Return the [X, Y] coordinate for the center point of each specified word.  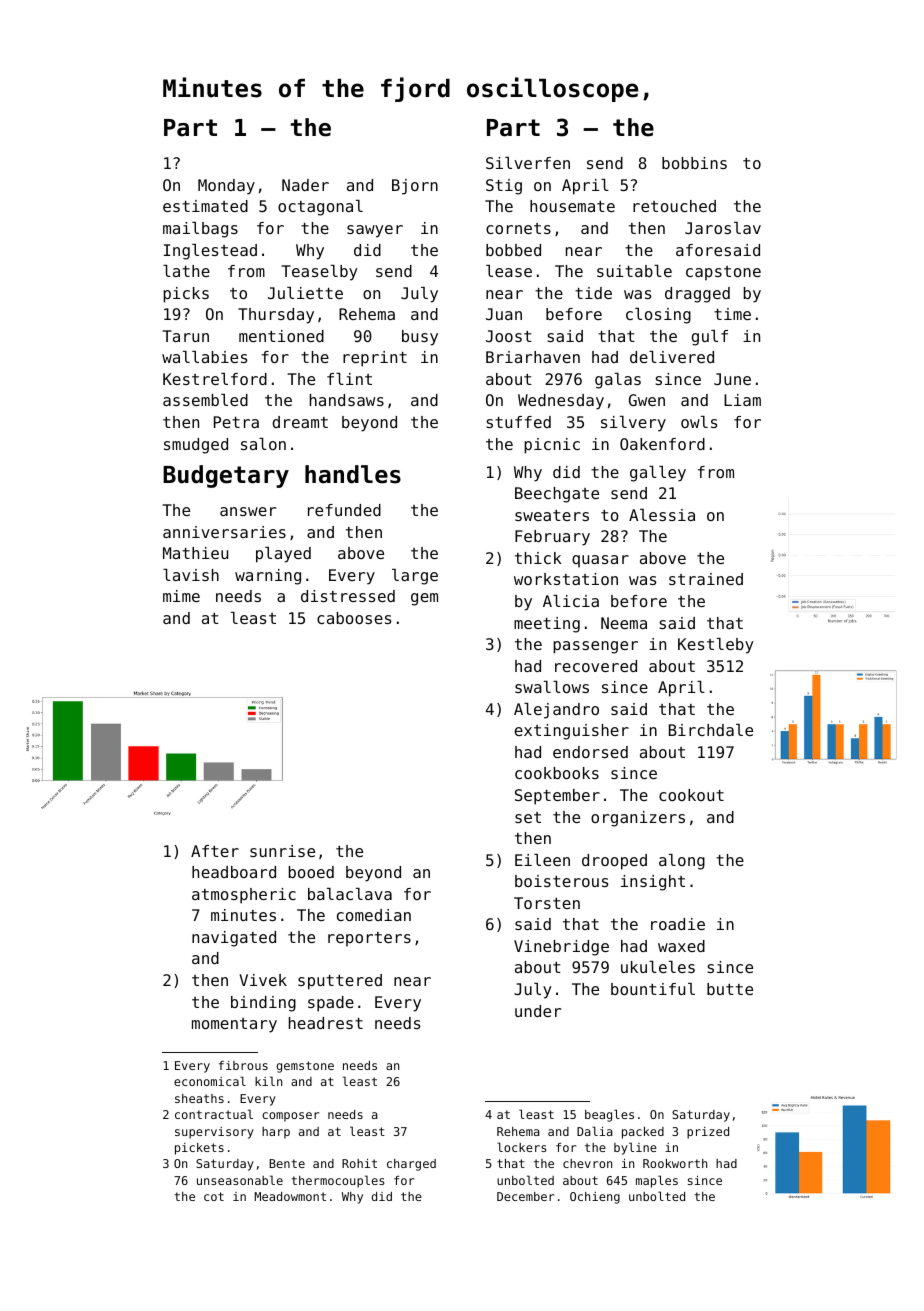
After [215, 851]
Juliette [305, 293]
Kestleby [716, 646]
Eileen [542, 860]
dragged [697, 295]
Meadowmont [290, 1196]
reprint [375, 359]
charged [411, 1165]
